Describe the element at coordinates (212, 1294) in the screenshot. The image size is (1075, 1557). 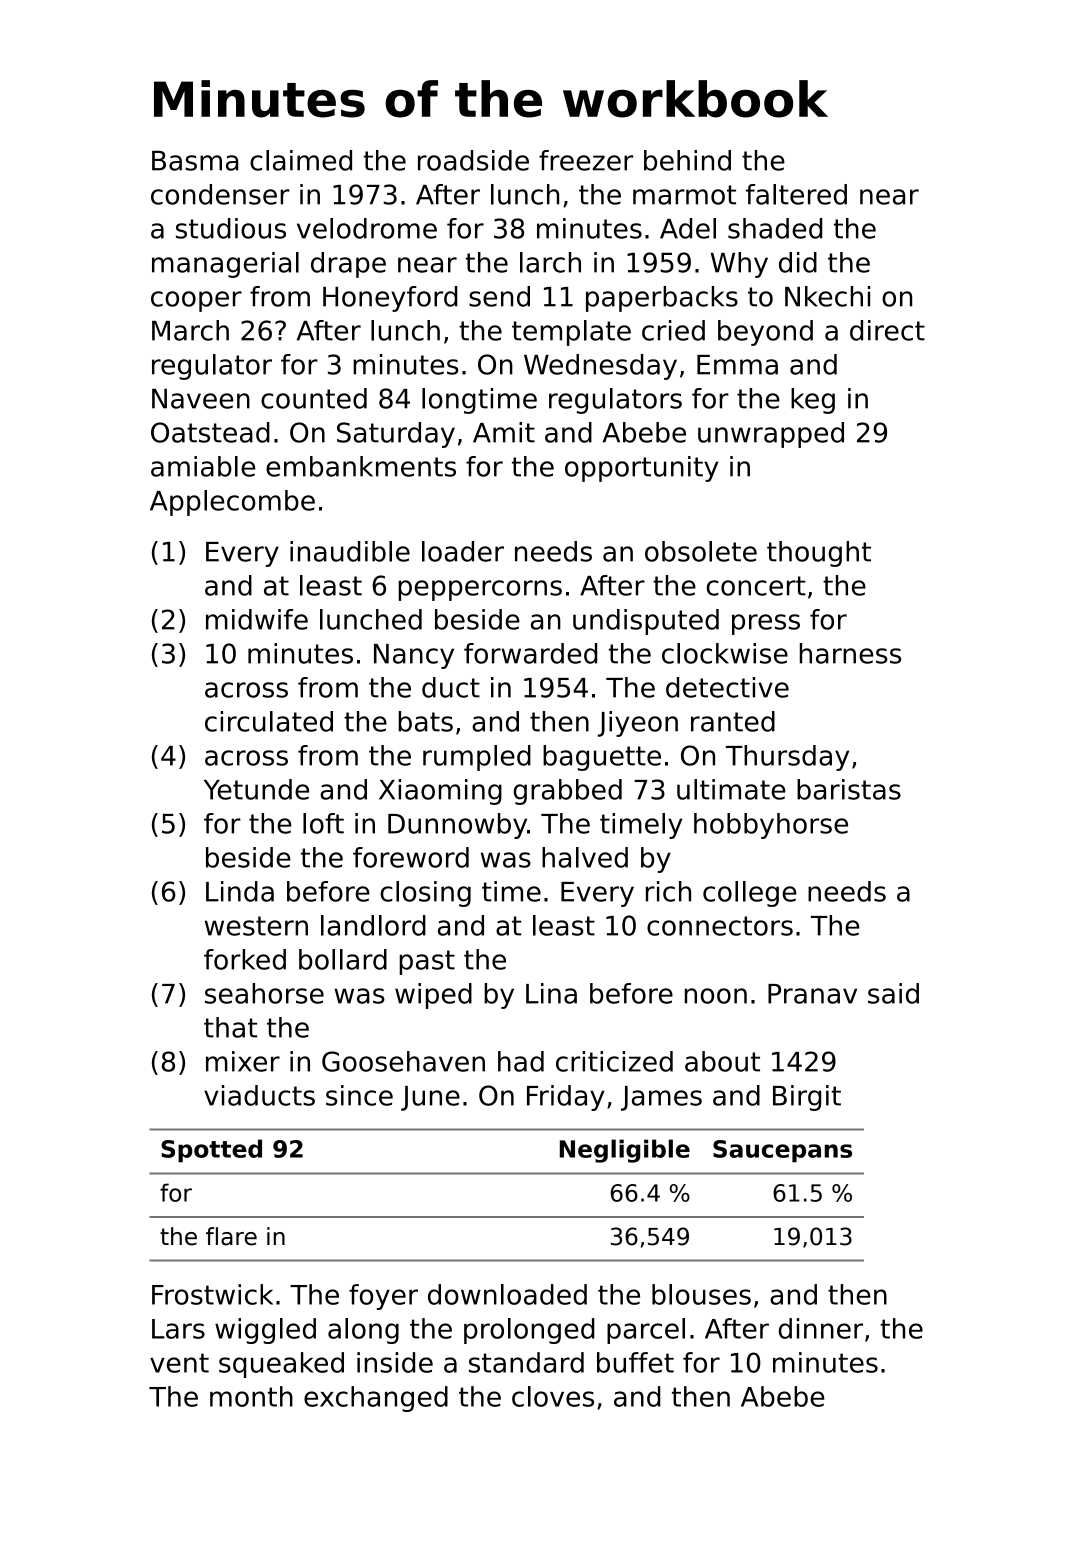
I see `Frostwick` at that location.
